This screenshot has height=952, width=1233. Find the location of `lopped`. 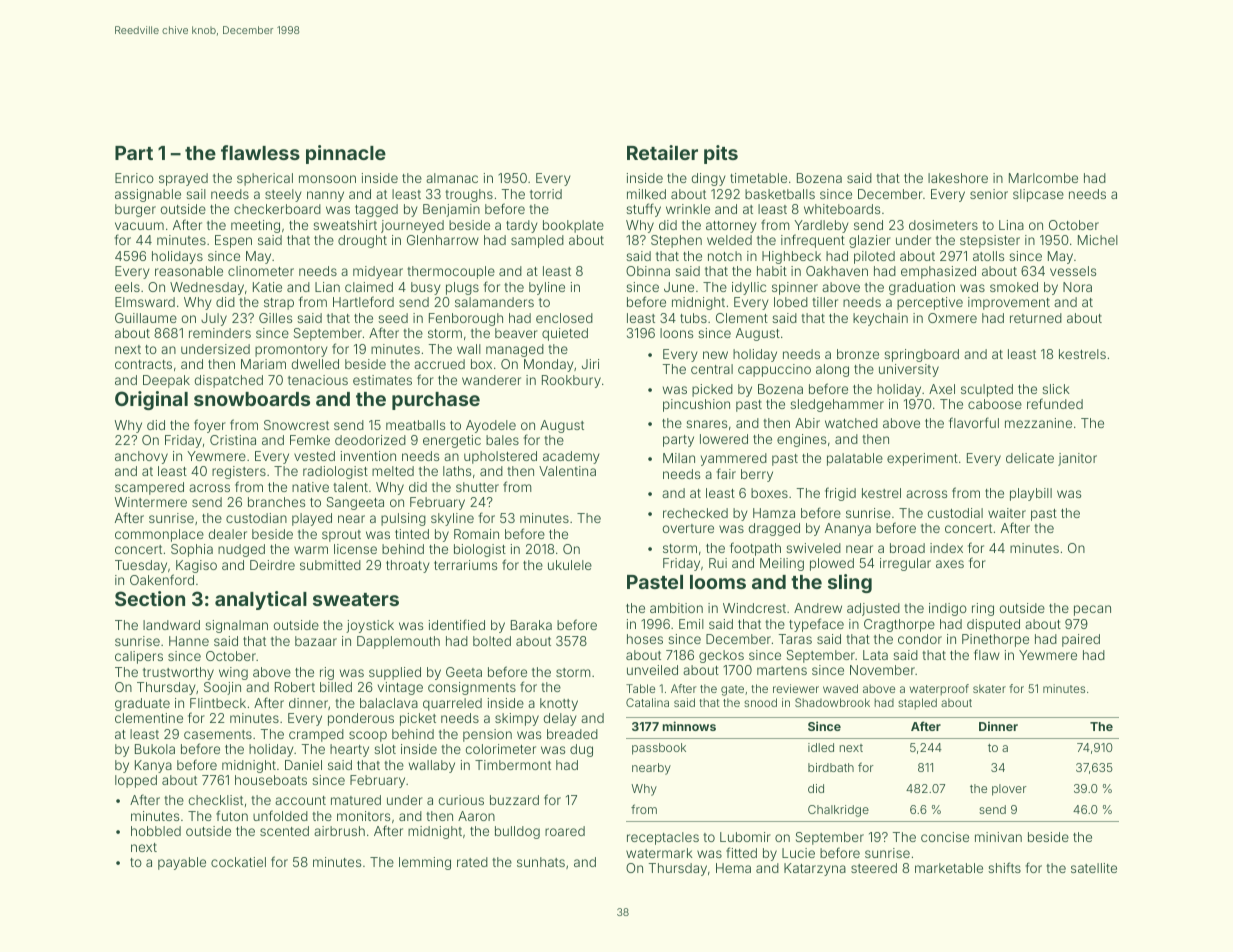

lopped is located at coordinates (136, 781).
